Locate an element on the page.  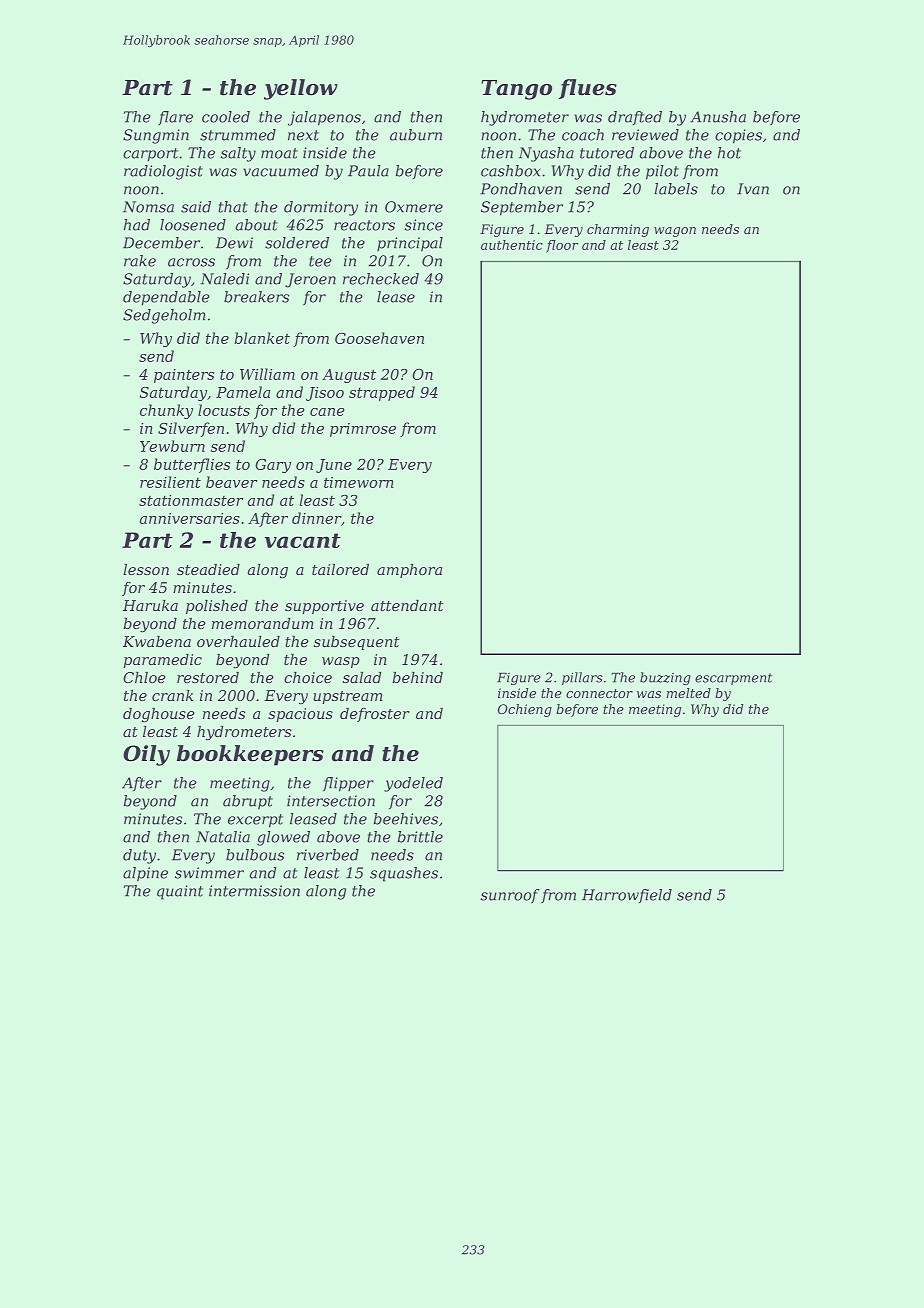
escarpment is located at coordinates (733, 679).
